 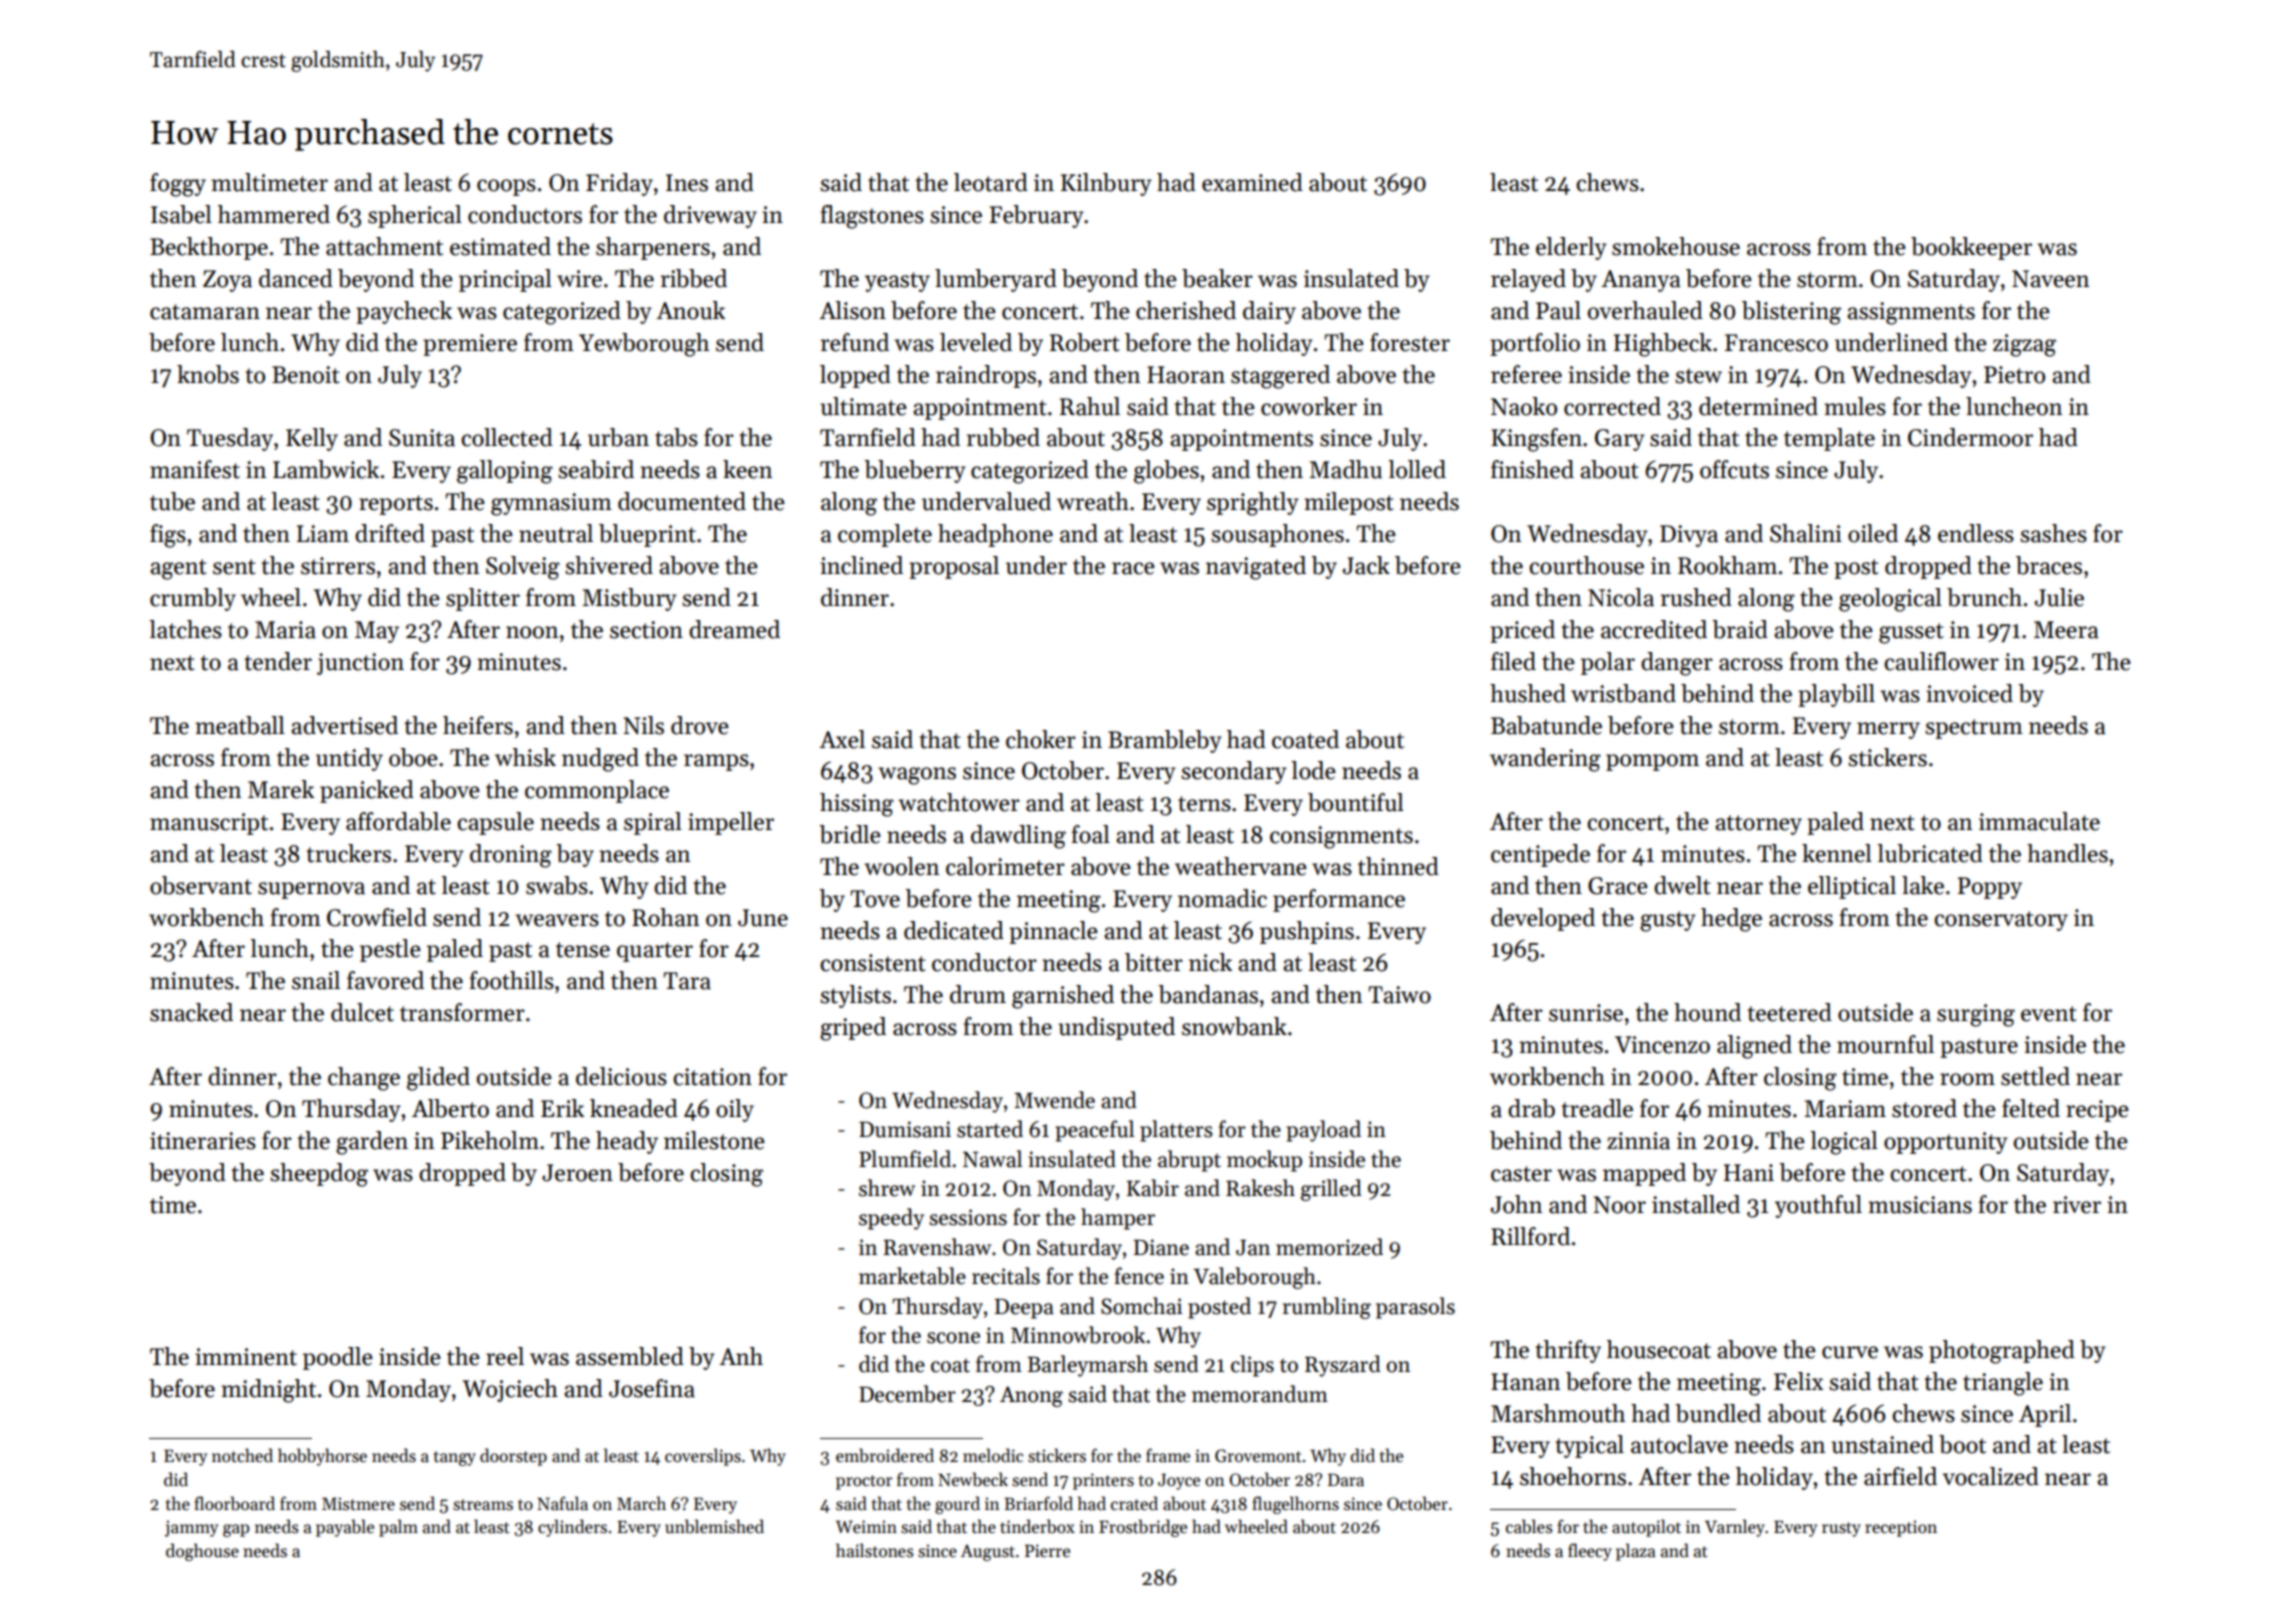 I want to click on weathervane, so click(x=1241, y=866).
